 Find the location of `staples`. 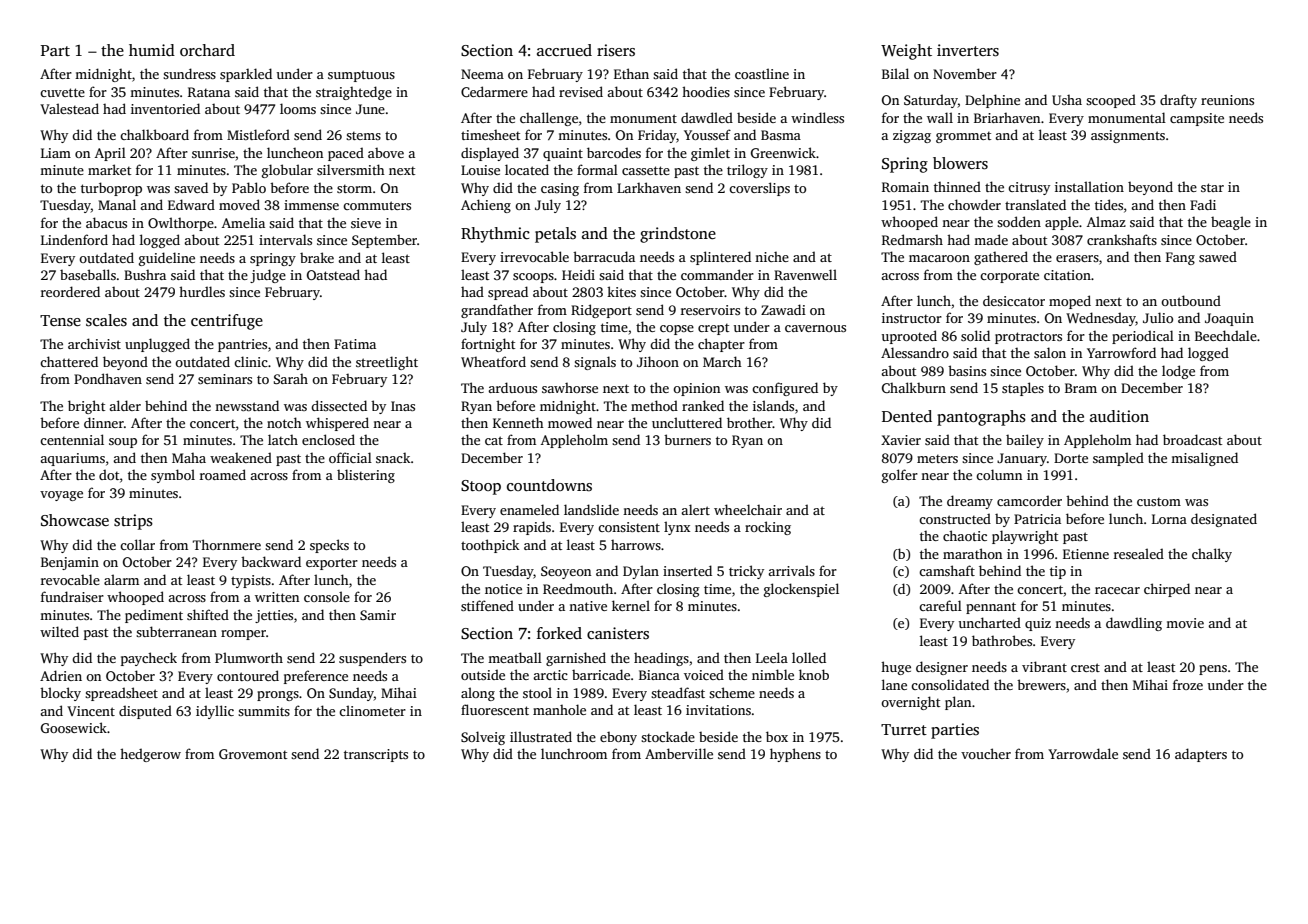

staples is located at coordinates (1023, 389).
